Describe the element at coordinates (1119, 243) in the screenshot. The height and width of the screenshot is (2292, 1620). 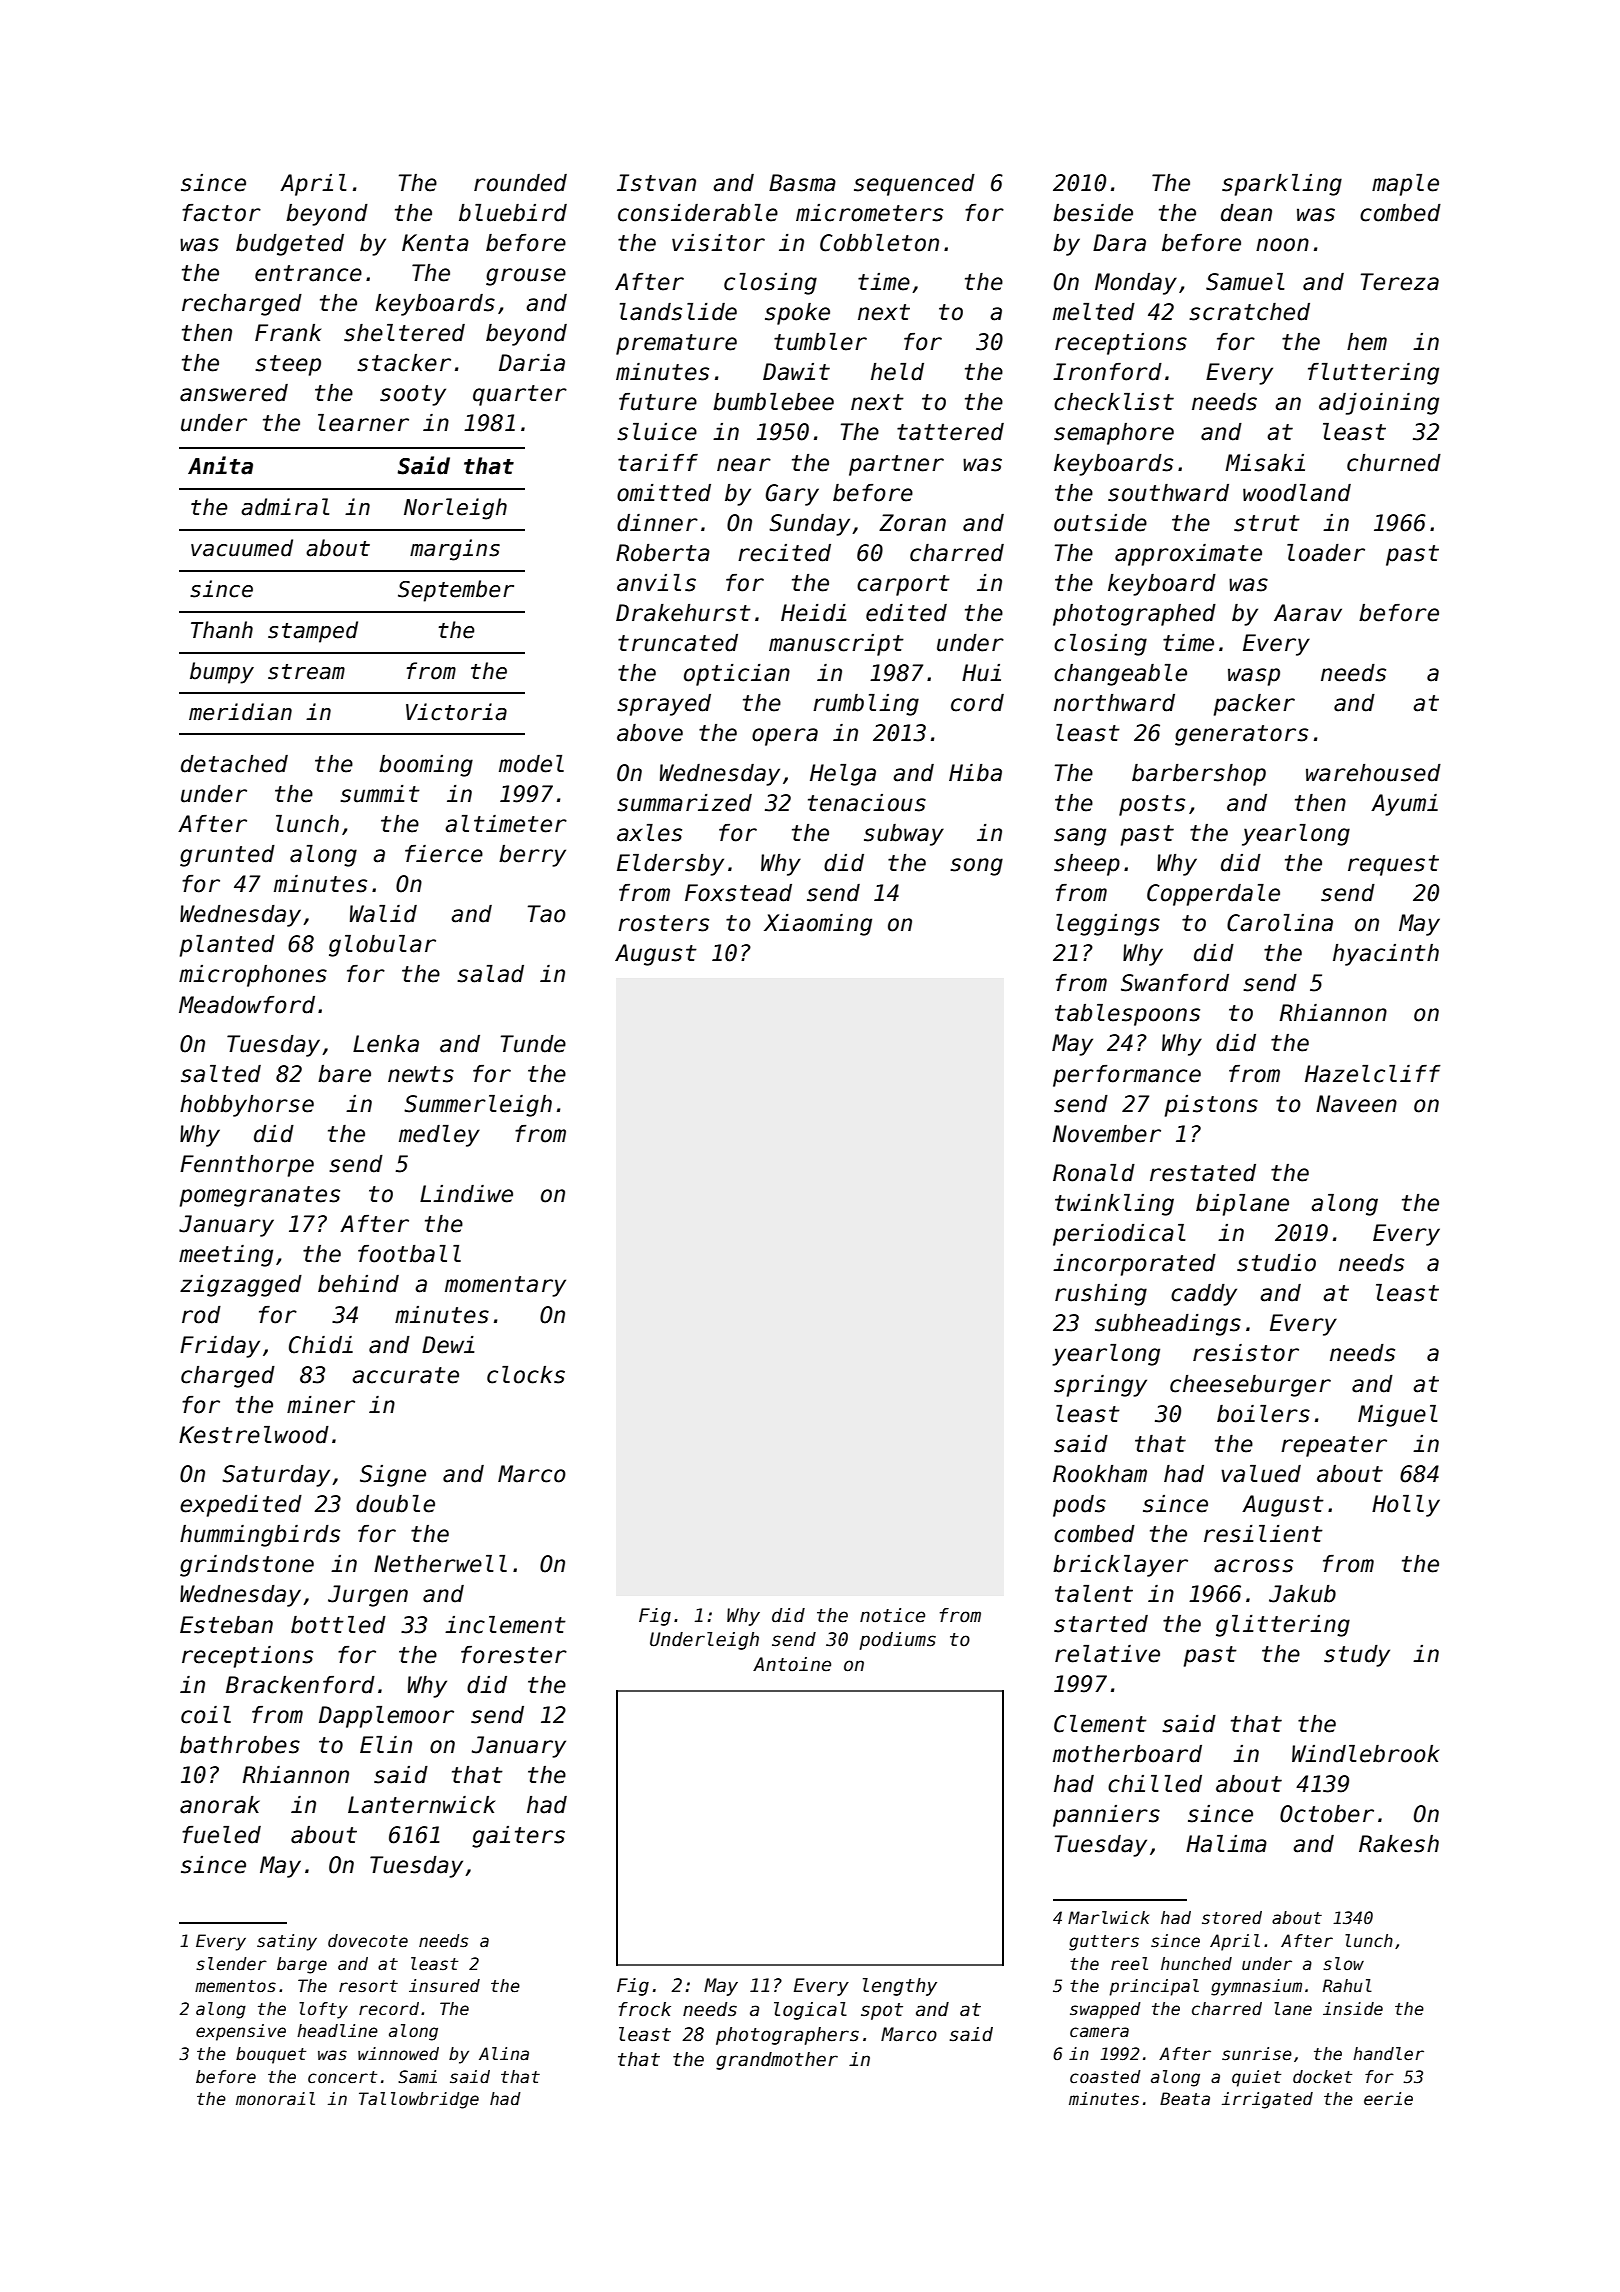
I see `Dara` at that location.
